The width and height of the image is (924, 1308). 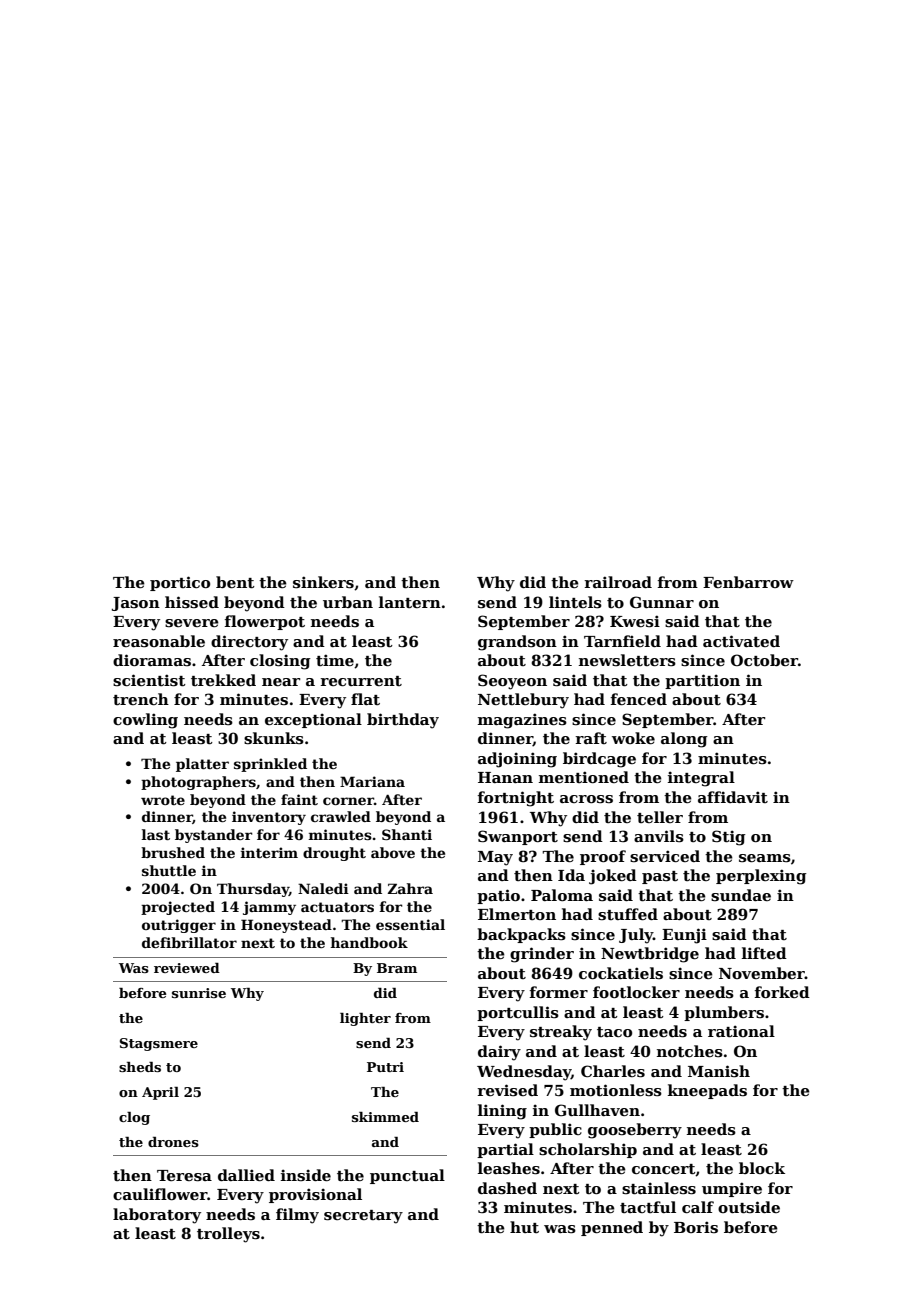 I want to click on birthday, so click(x=403, y=721).
